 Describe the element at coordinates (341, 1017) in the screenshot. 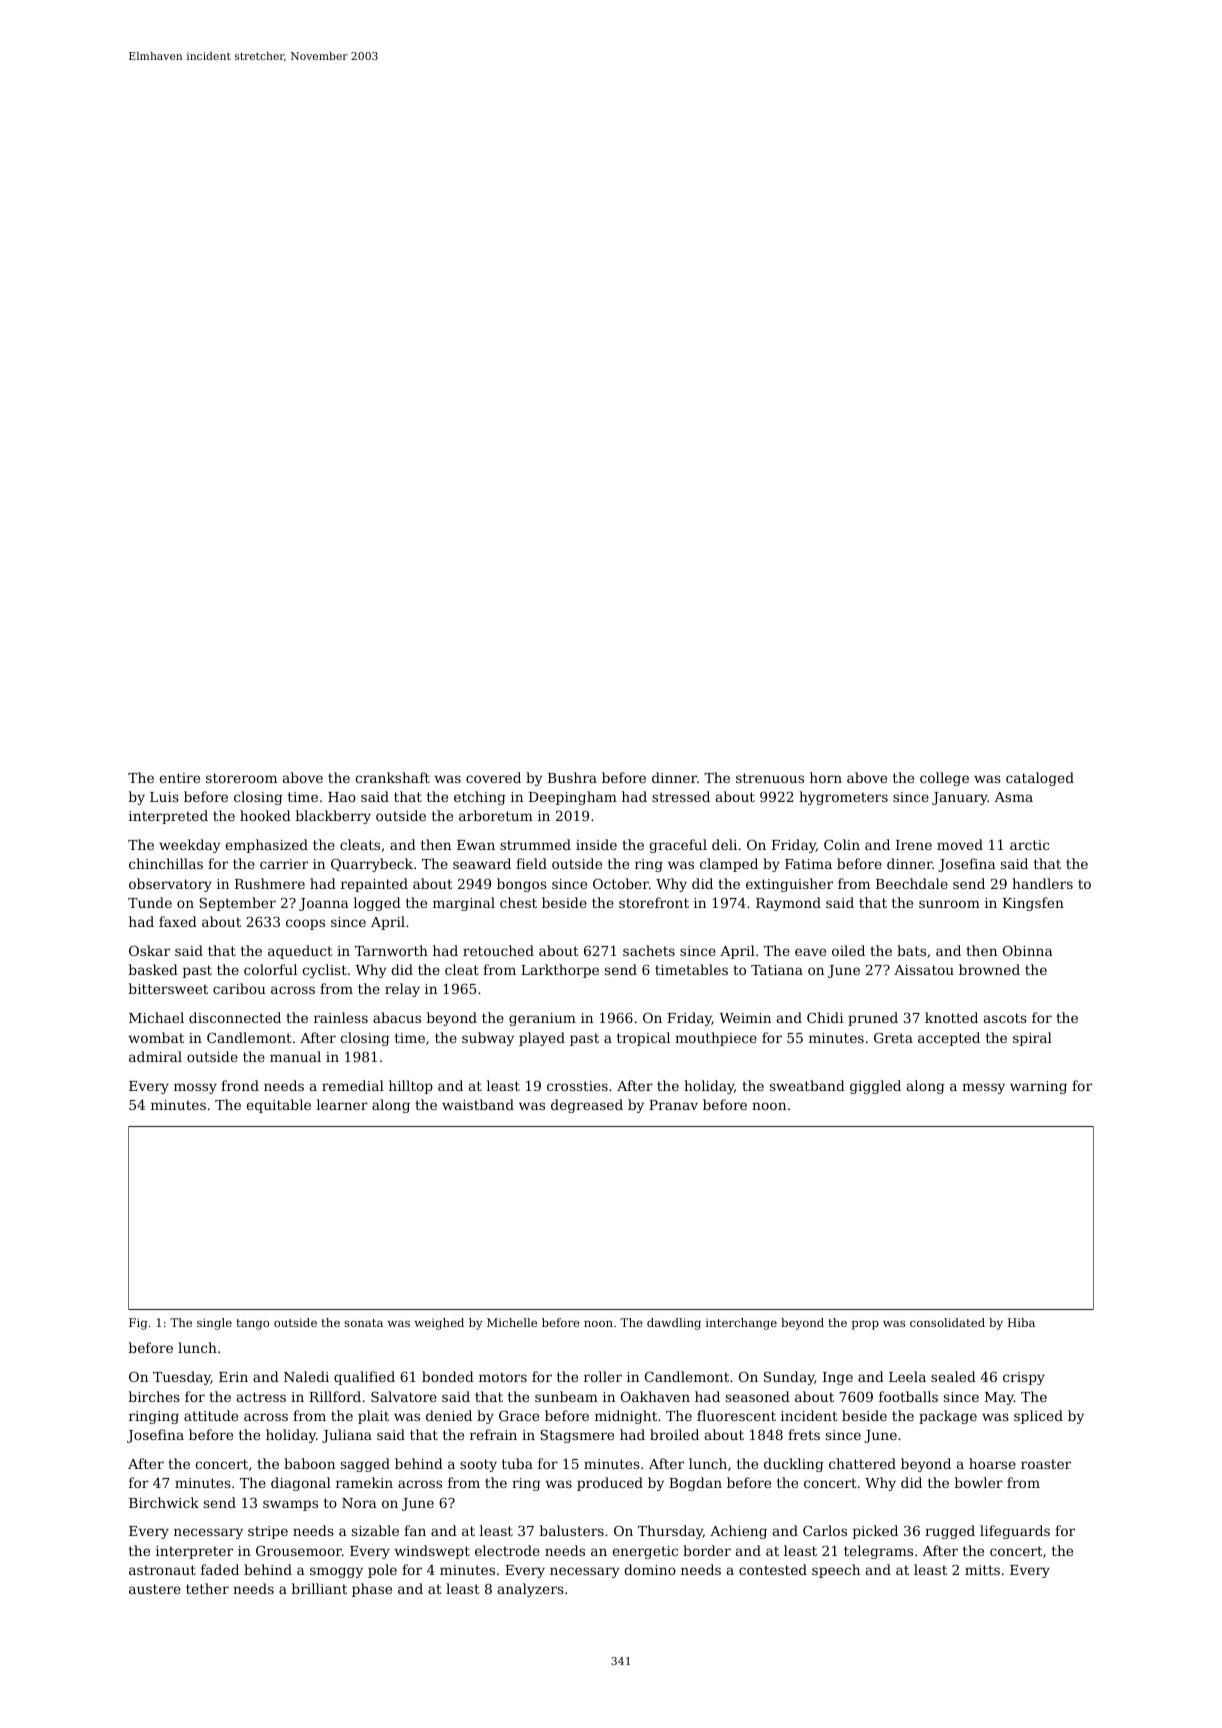

I see `rainless` at that location.
